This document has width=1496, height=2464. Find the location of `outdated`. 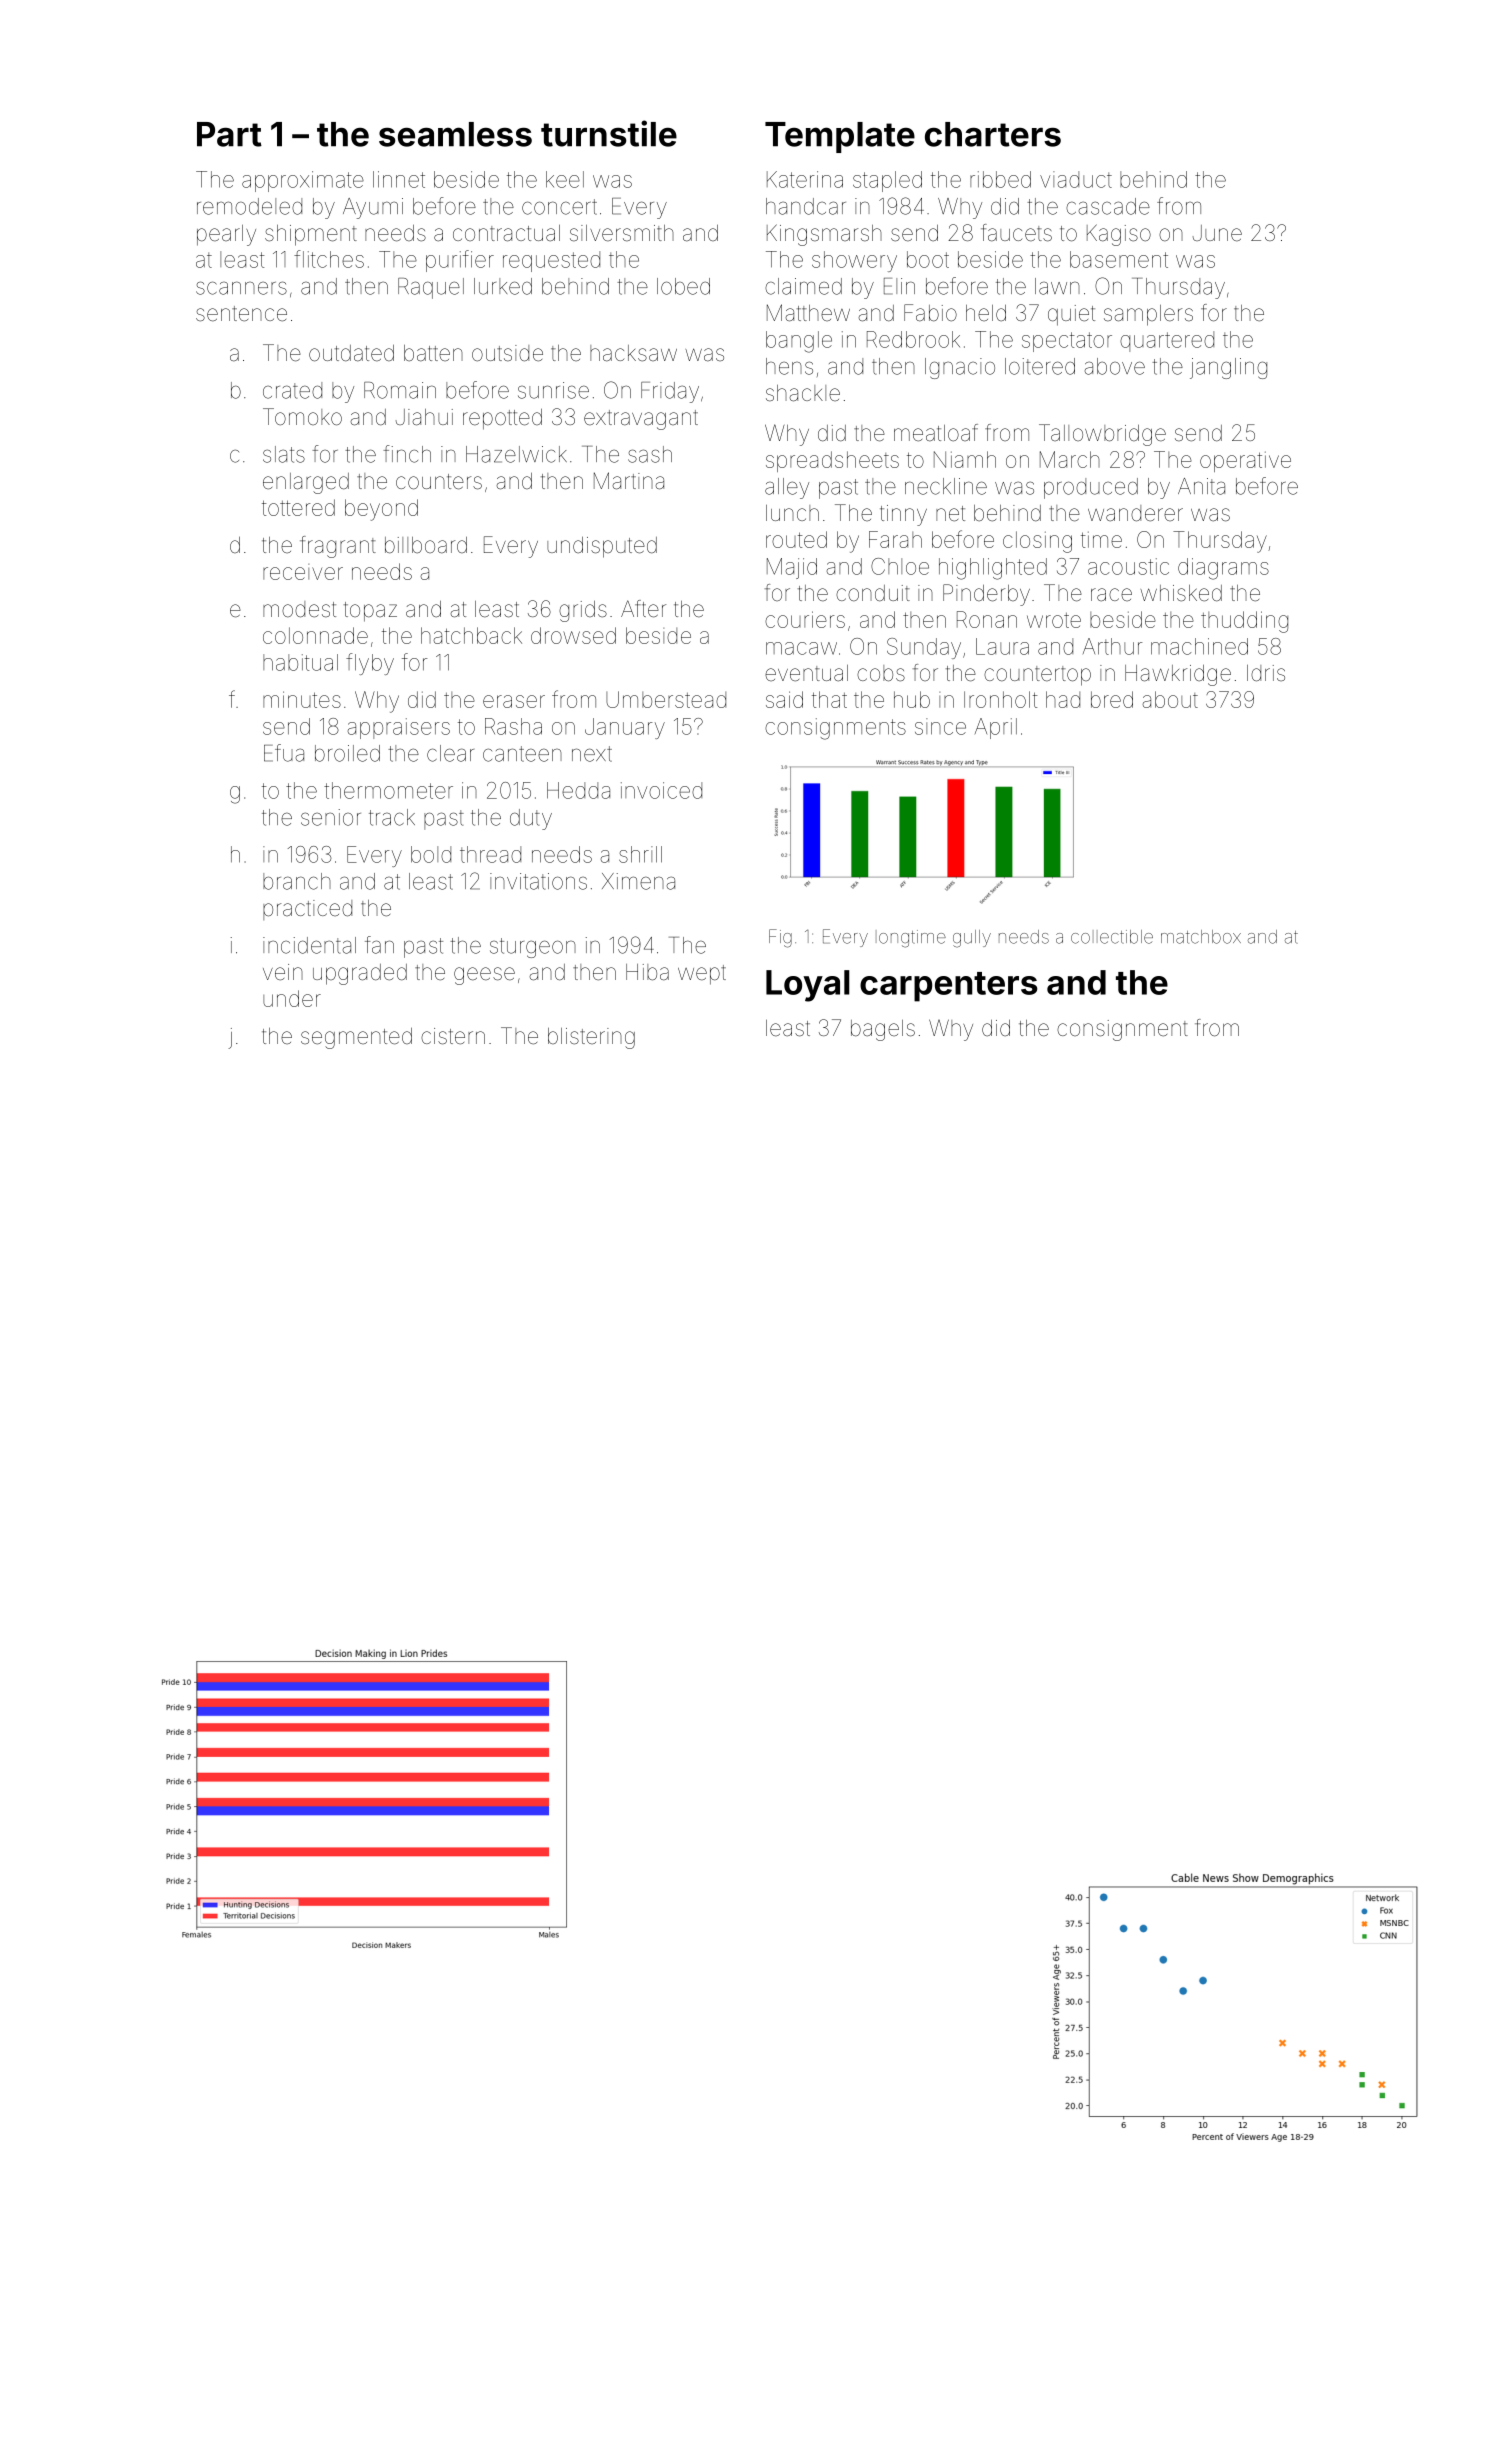

outdated is located at coordinates (351, 353).
